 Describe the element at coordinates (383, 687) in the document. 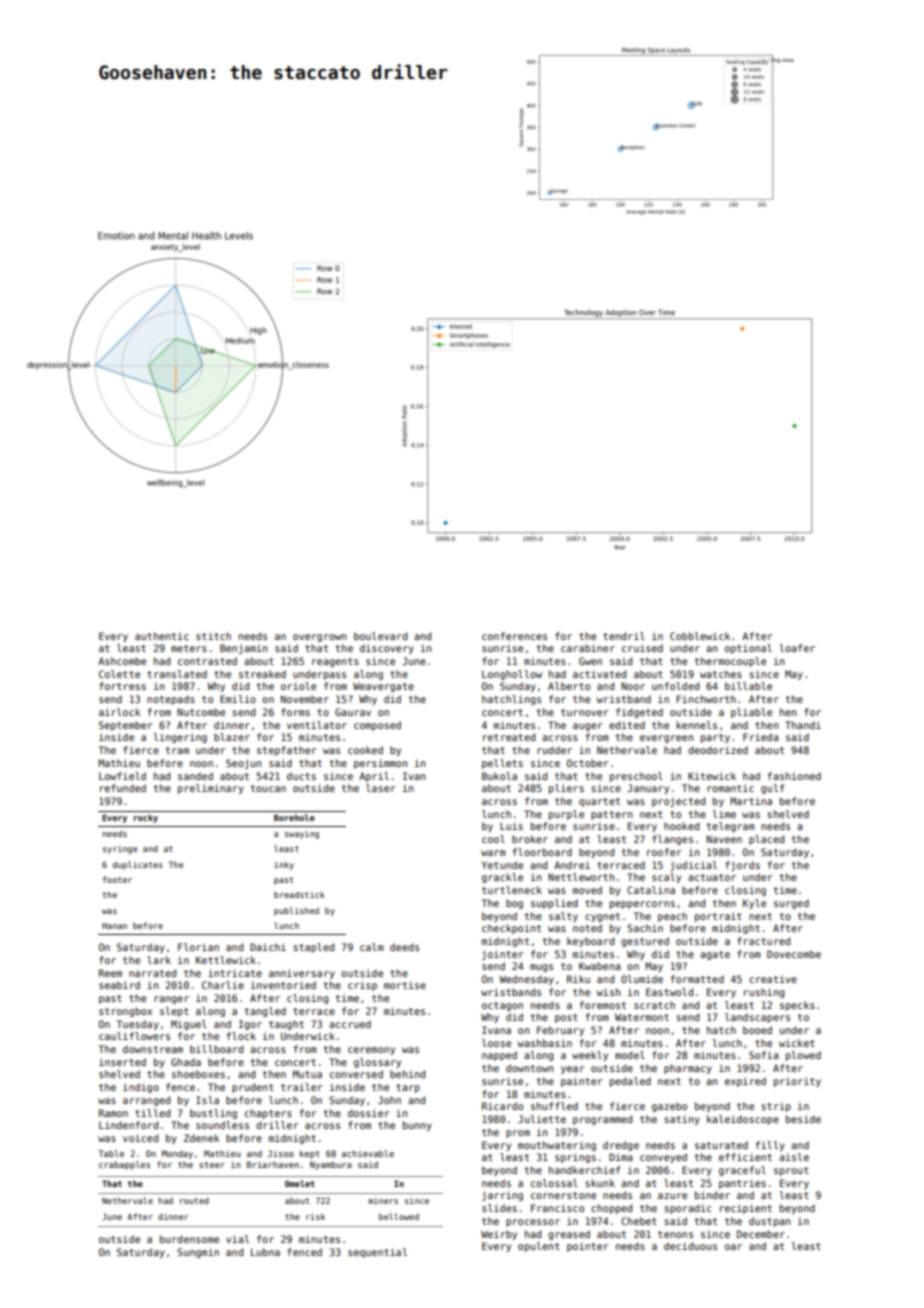

I see `Weavergate` at that location.
